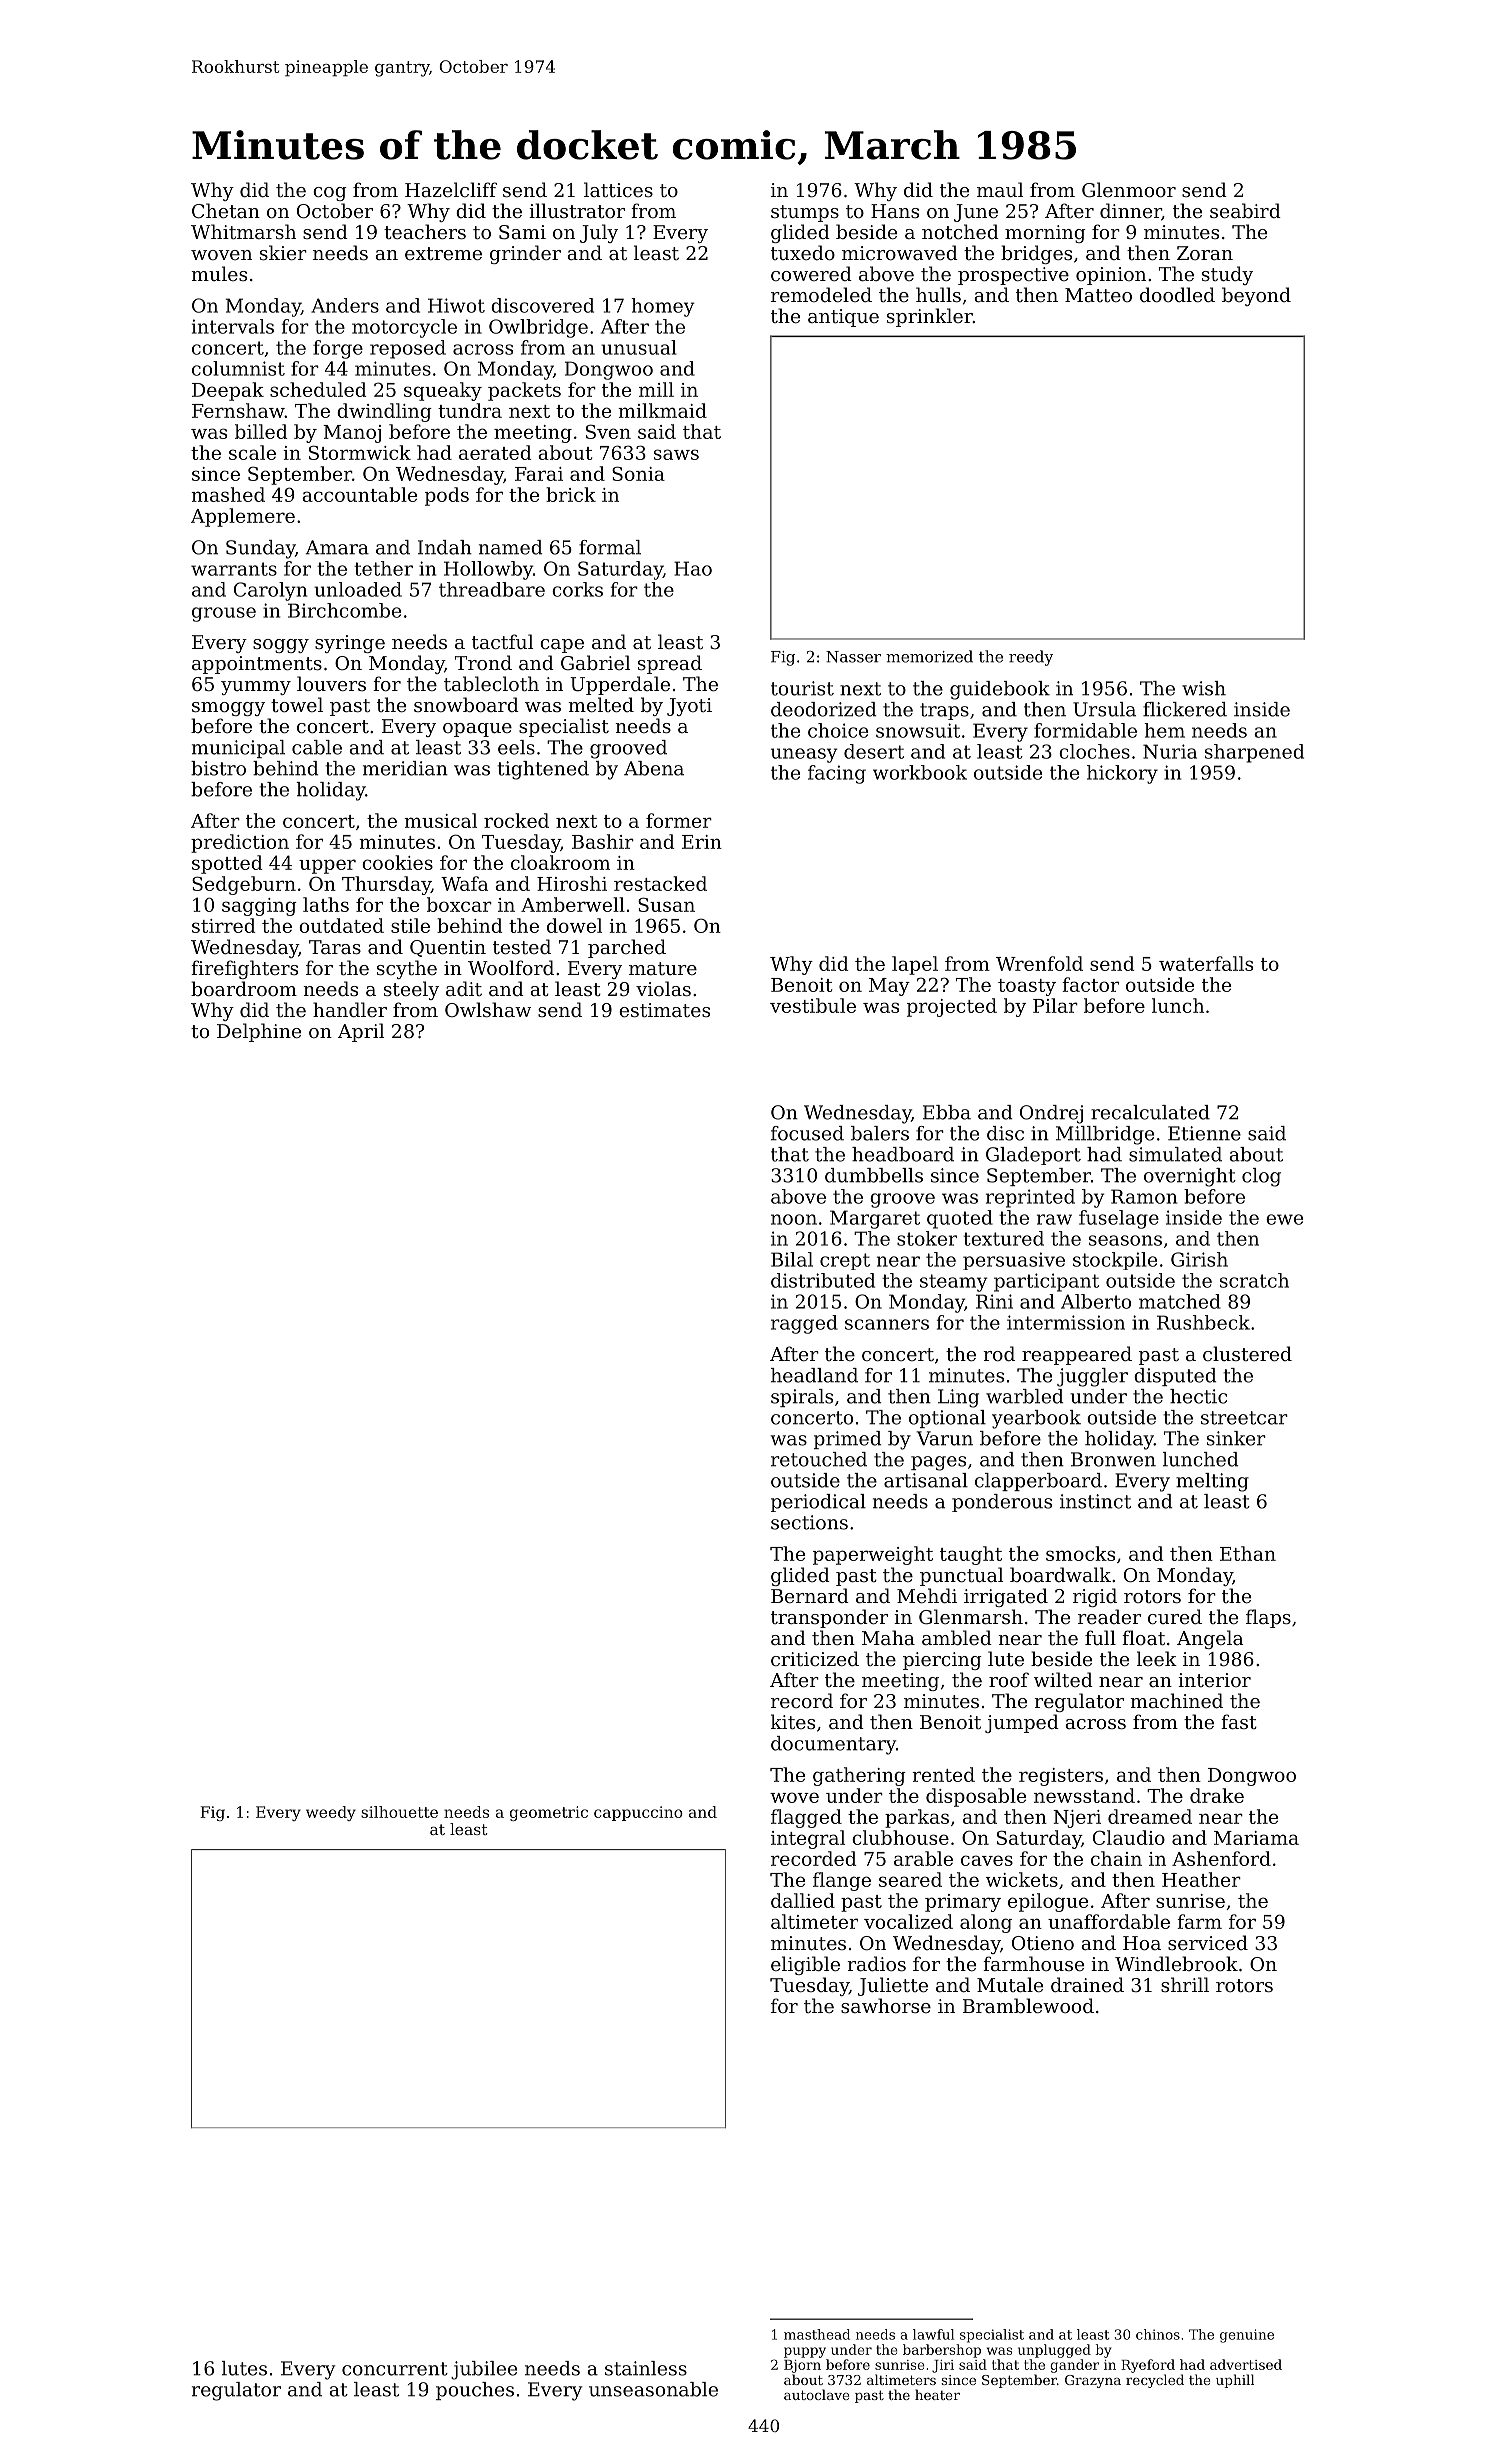 Image resolution: width=1496 pixels, height=2464 pixels. What do you see at coordinates (259, 1032) in the screenshot?
I see `Delphine` at bounding box center [259, 1032].
